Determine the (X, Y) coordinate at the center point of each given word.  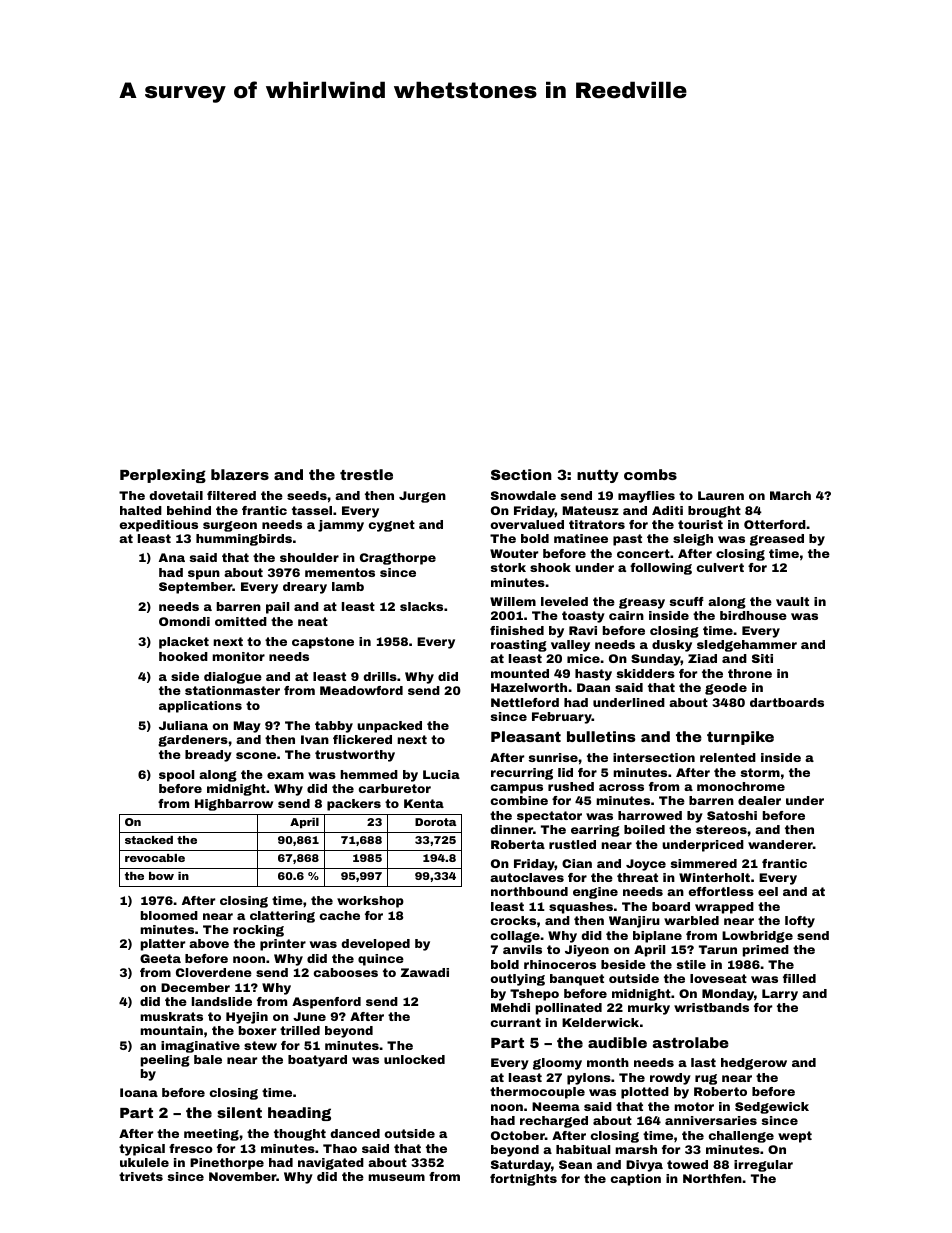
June (309, 1016)
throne (750, 673)
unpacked (389, 727)
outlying (517, 980)
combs (650, 474)
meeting (211, 1135)
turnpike (740, 738)
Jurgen (422, 497)
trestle (366, 474)
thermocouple (537, 1093)
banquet (577, 980)
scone (256, 755)
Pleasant (526, 736)
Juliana (183, 725)
